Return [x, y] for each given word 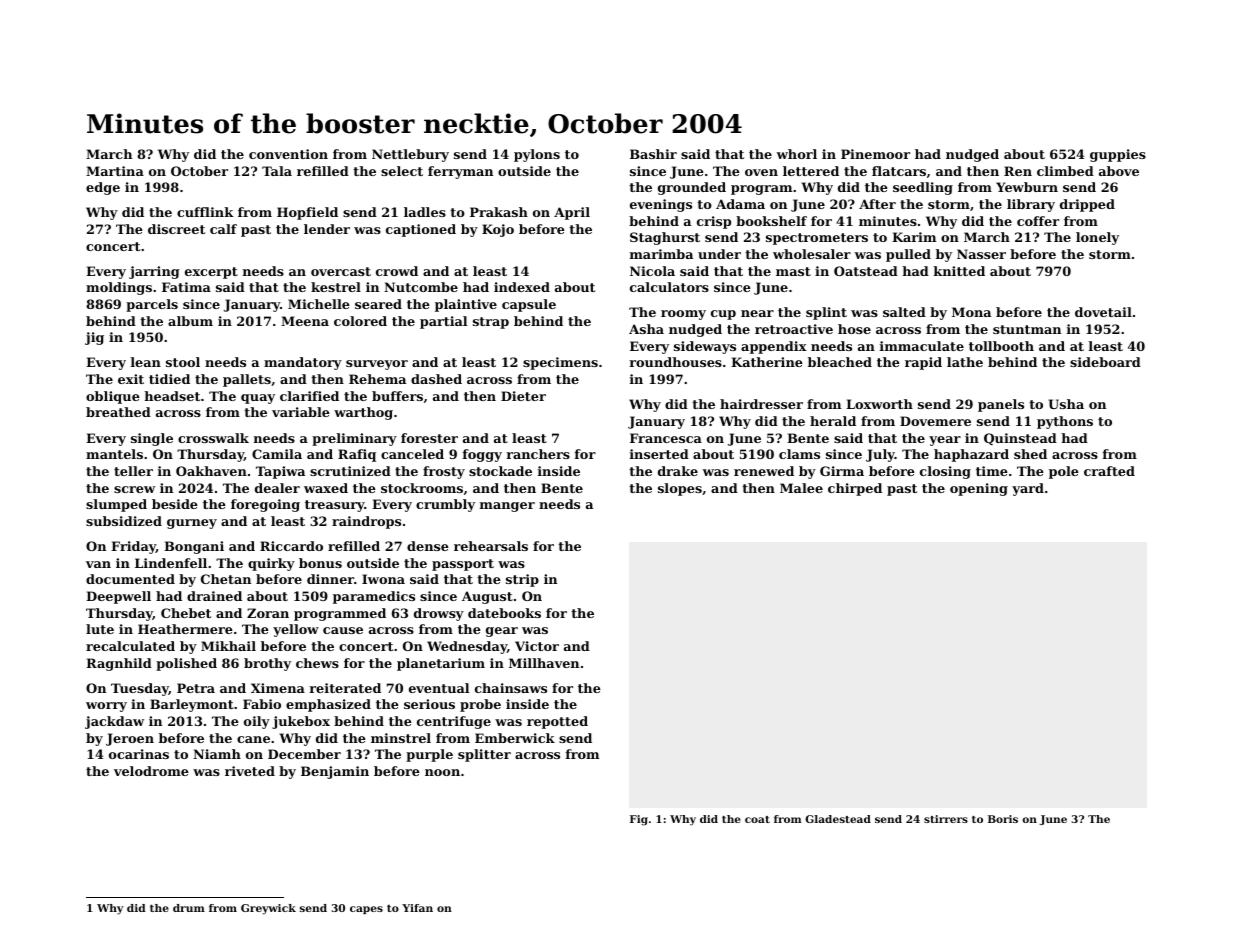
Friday [133, 547]
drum [189, 908]
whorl [797, 154]
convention [288, 154]
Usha [1066, 404]
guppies [1118, 155]
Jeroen [130, 739]
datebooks [504, 613]
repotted [557, 722]
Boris [1003, 819]
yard [1028, 489]
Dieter [523, 396]
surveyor [377, 365]
